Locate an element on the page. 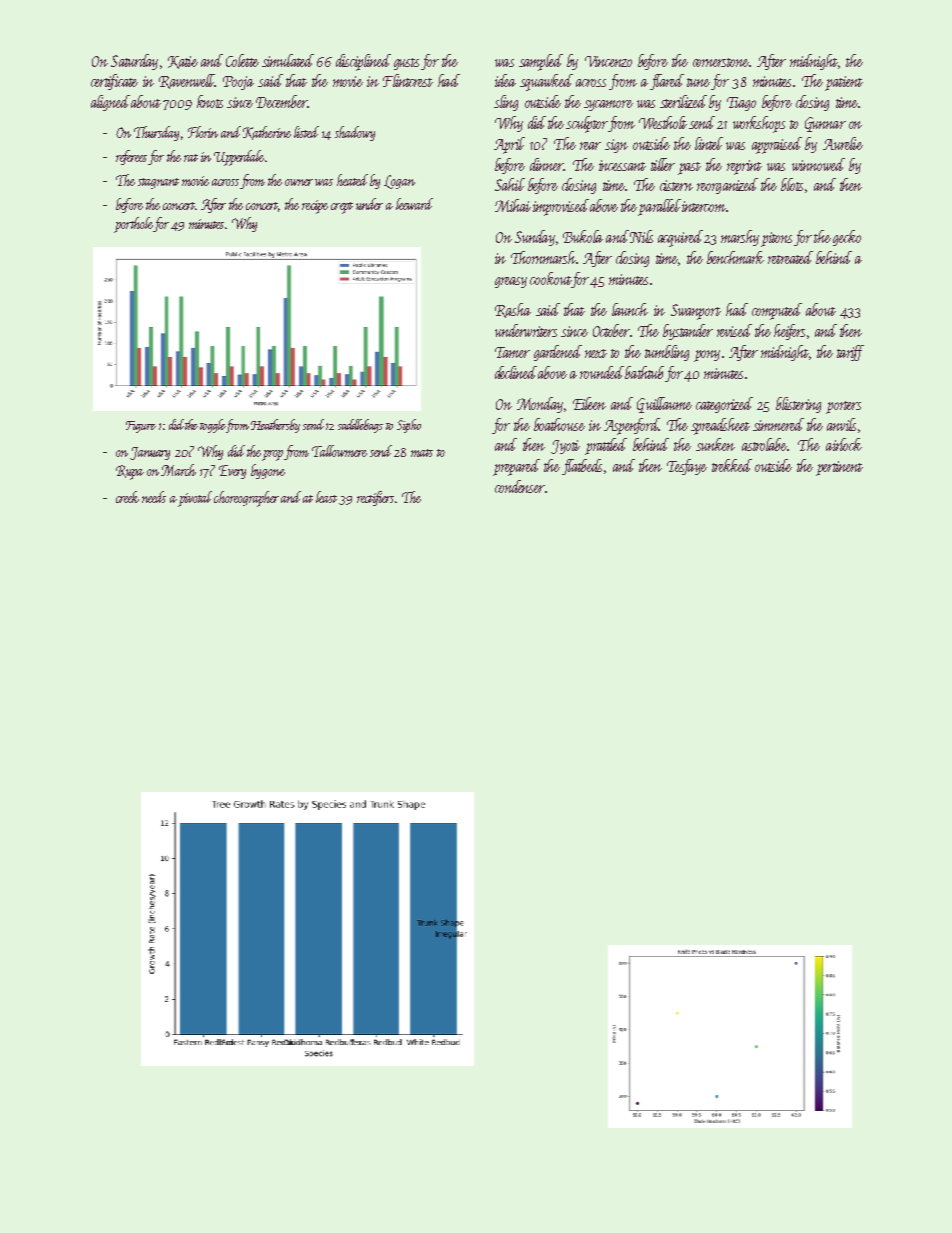 This image has width=952, height=1233. referees is located at coordinates (132, 157).
